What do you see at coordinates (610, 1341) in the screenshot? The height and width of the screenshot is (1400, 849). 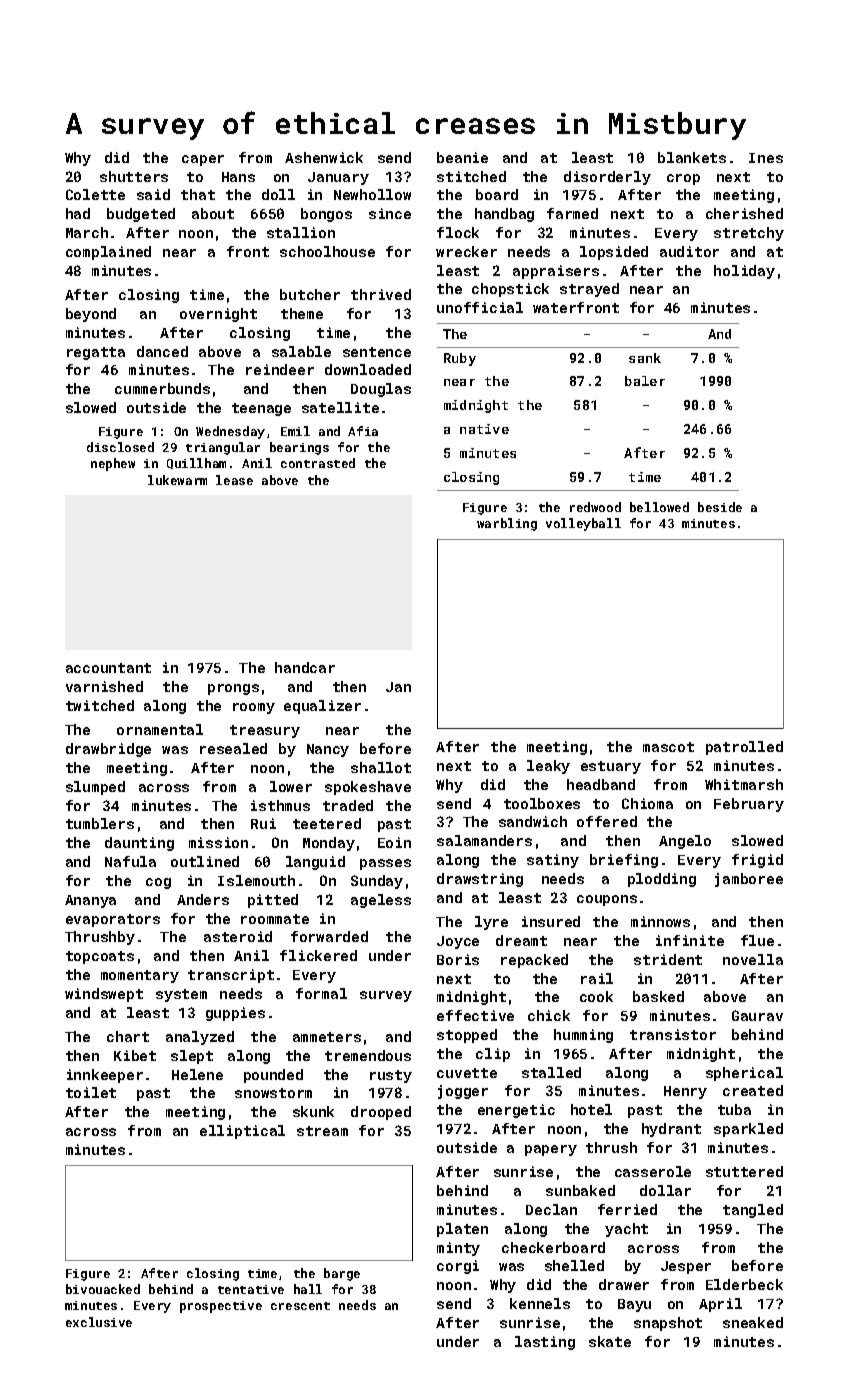 I see `skate` at bounding box center [610, 1341].
